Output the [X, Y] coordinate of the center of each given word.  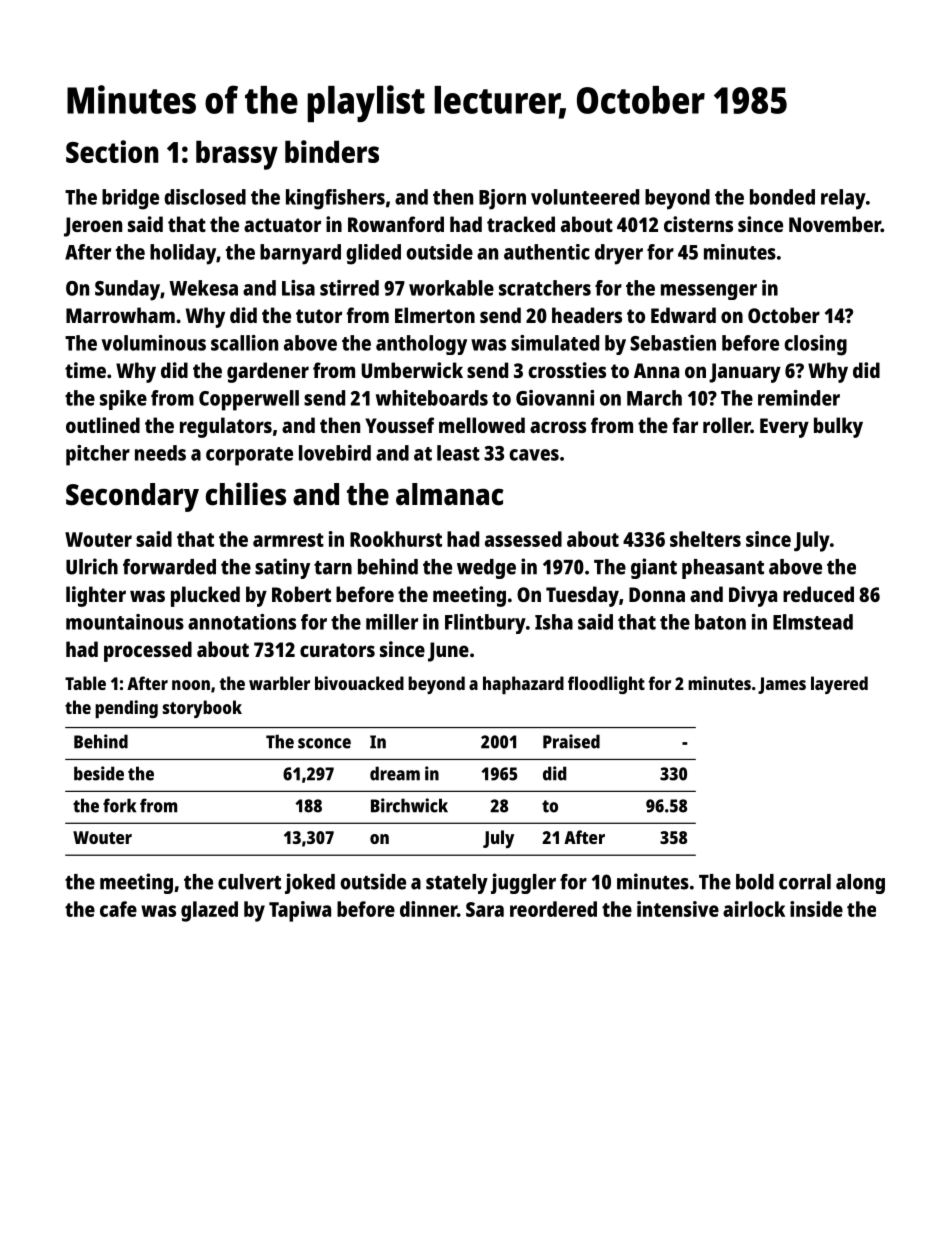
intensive [678, 909]
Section [112, 151]
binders [332, 151]
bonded [782, 197]
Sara [485, 909]
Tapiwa [300, 911]
